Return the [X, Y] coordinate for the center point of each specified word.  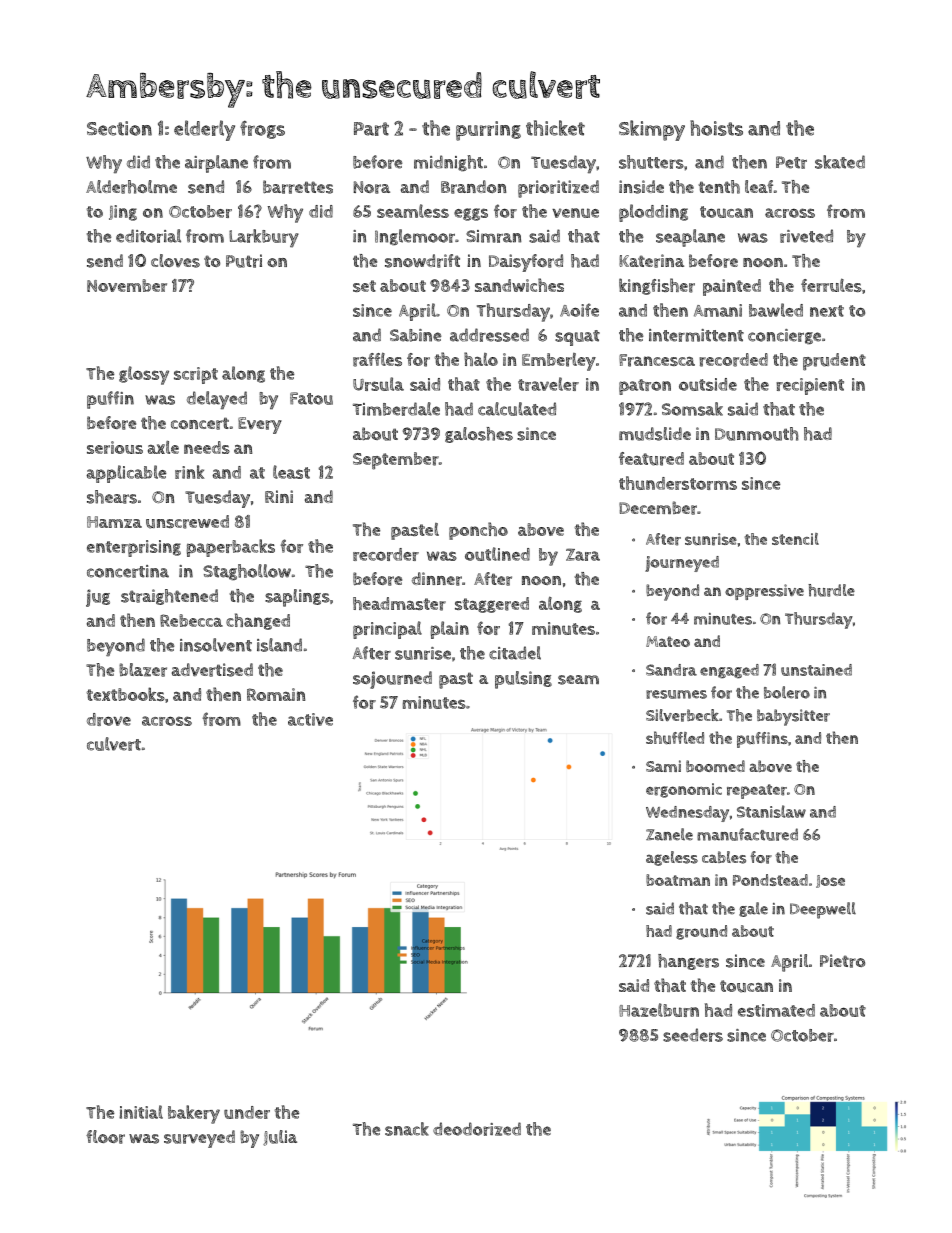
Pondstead [770, 880]
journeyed [682, 564]
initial [141, 1112]
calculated [517, 409]
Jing [123, 213]
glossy [144, 375]
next [827, 311]
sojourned [392, 680]
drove [109, 719]
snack [407, 1129]
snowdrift [422, 261]
